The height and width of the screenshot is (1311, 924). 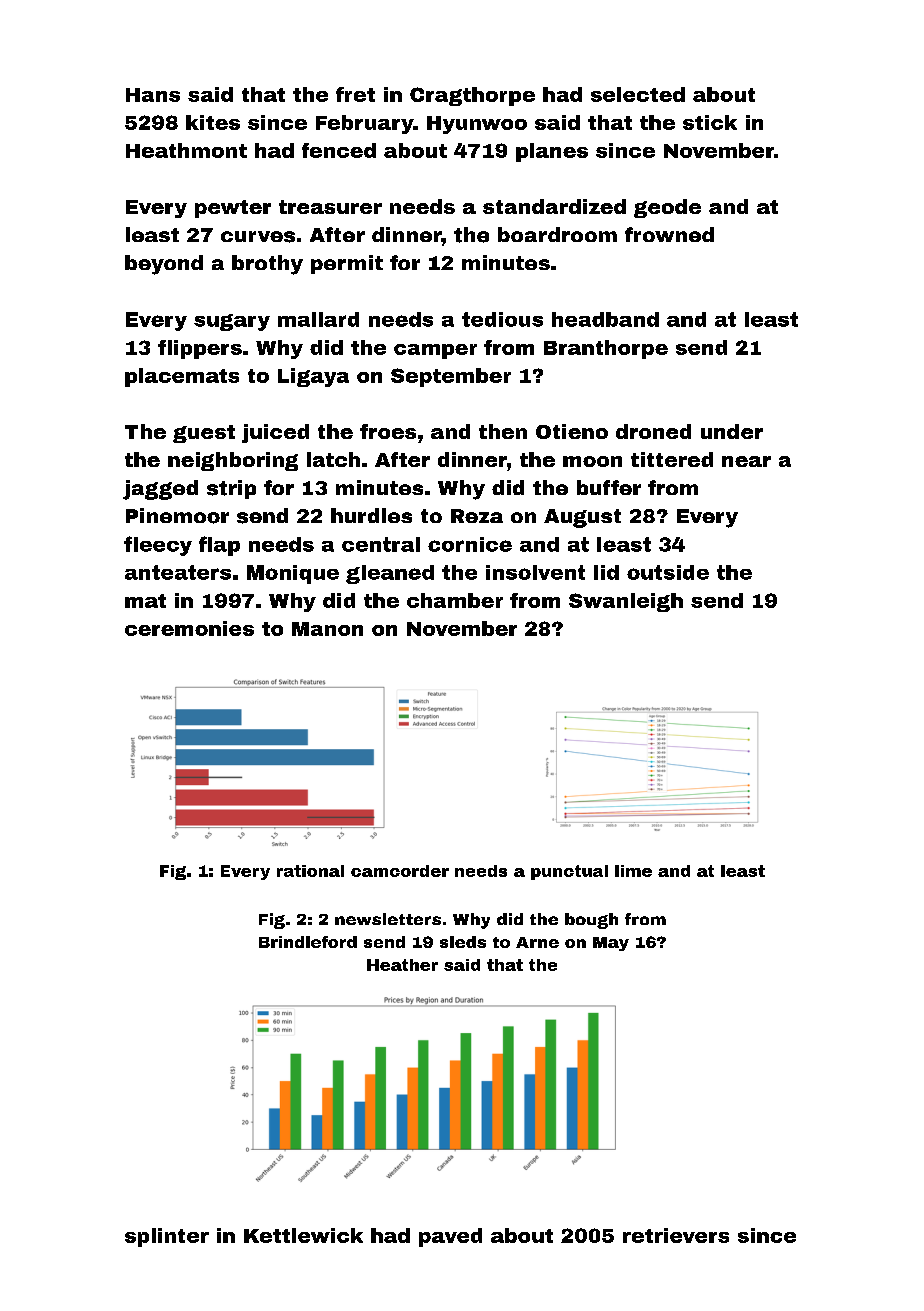 What do you see at coordinates (402, 965) in the screenshot?
I see `Heather` at bounding box center [402, 965].
